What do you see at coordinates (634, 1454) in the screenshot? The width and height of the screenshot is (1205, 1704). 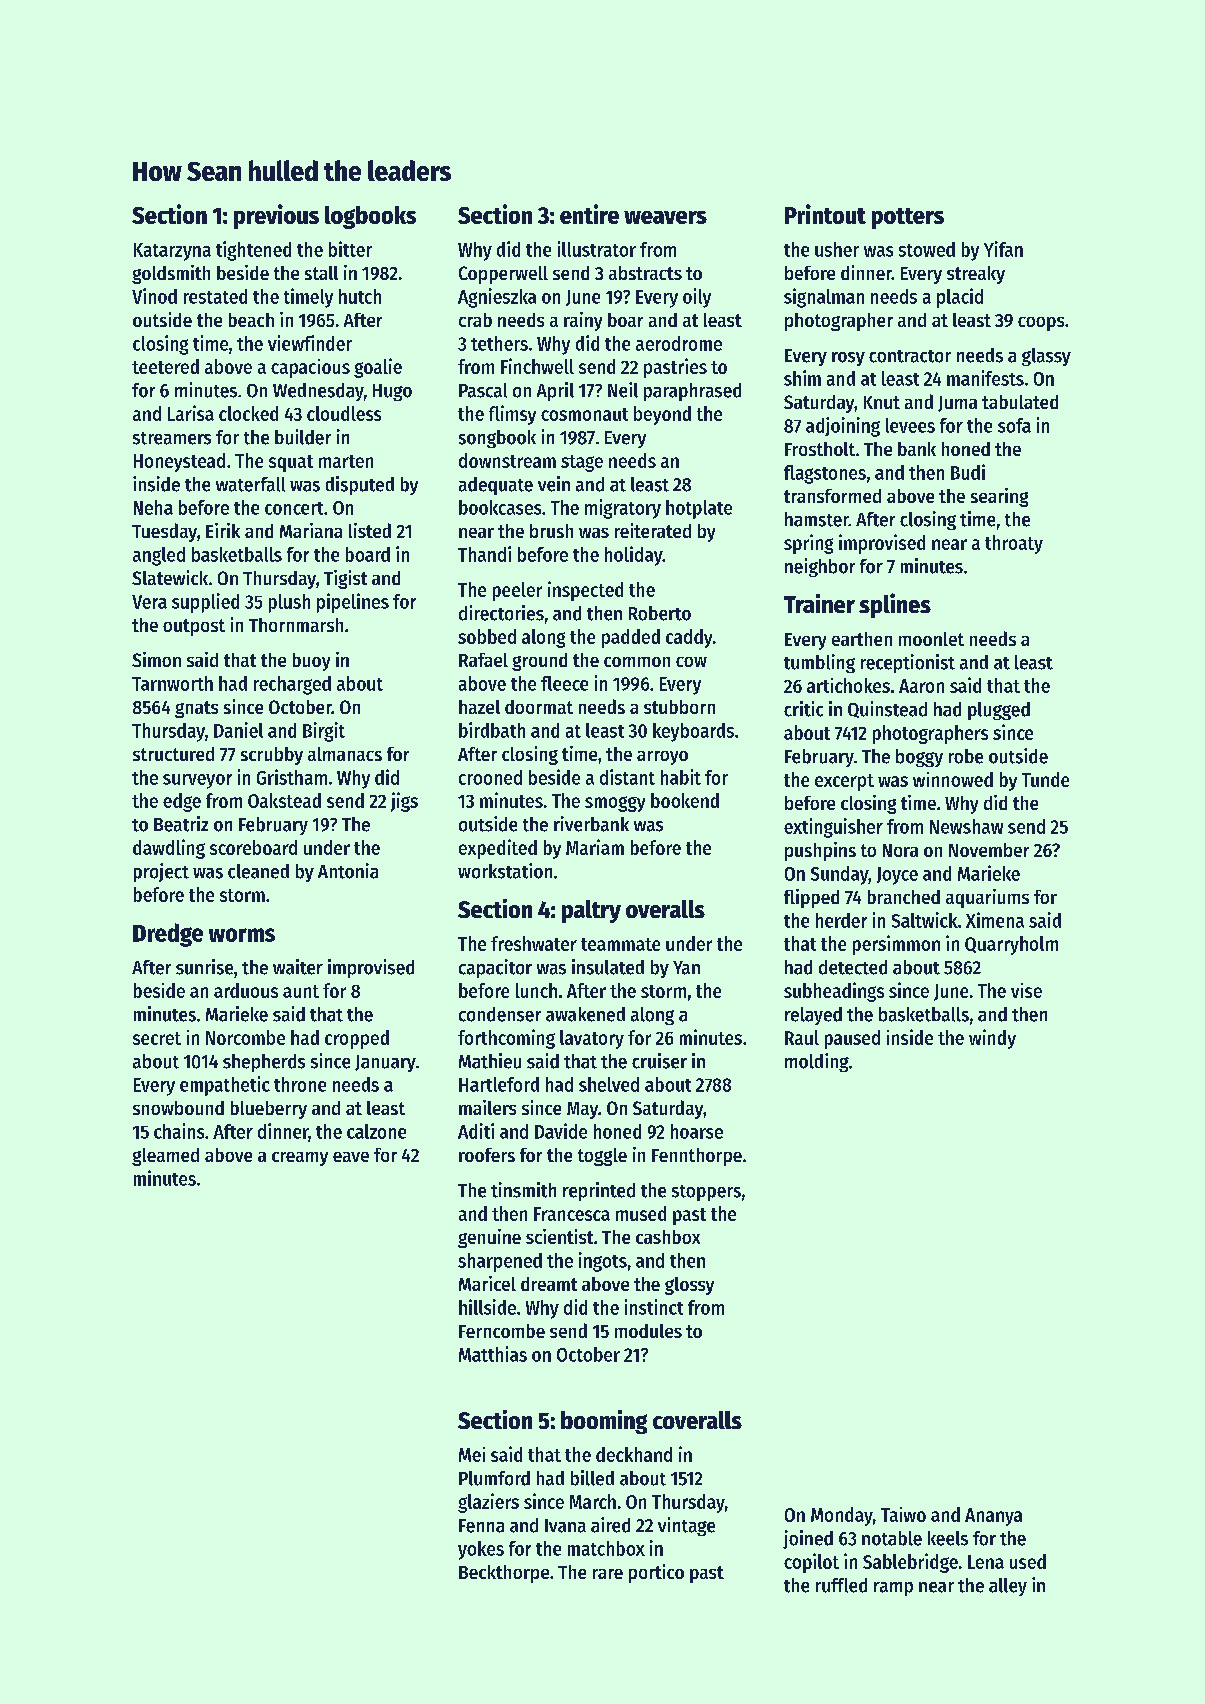 I see `deckhand` at bounding box center [634, 1454].
